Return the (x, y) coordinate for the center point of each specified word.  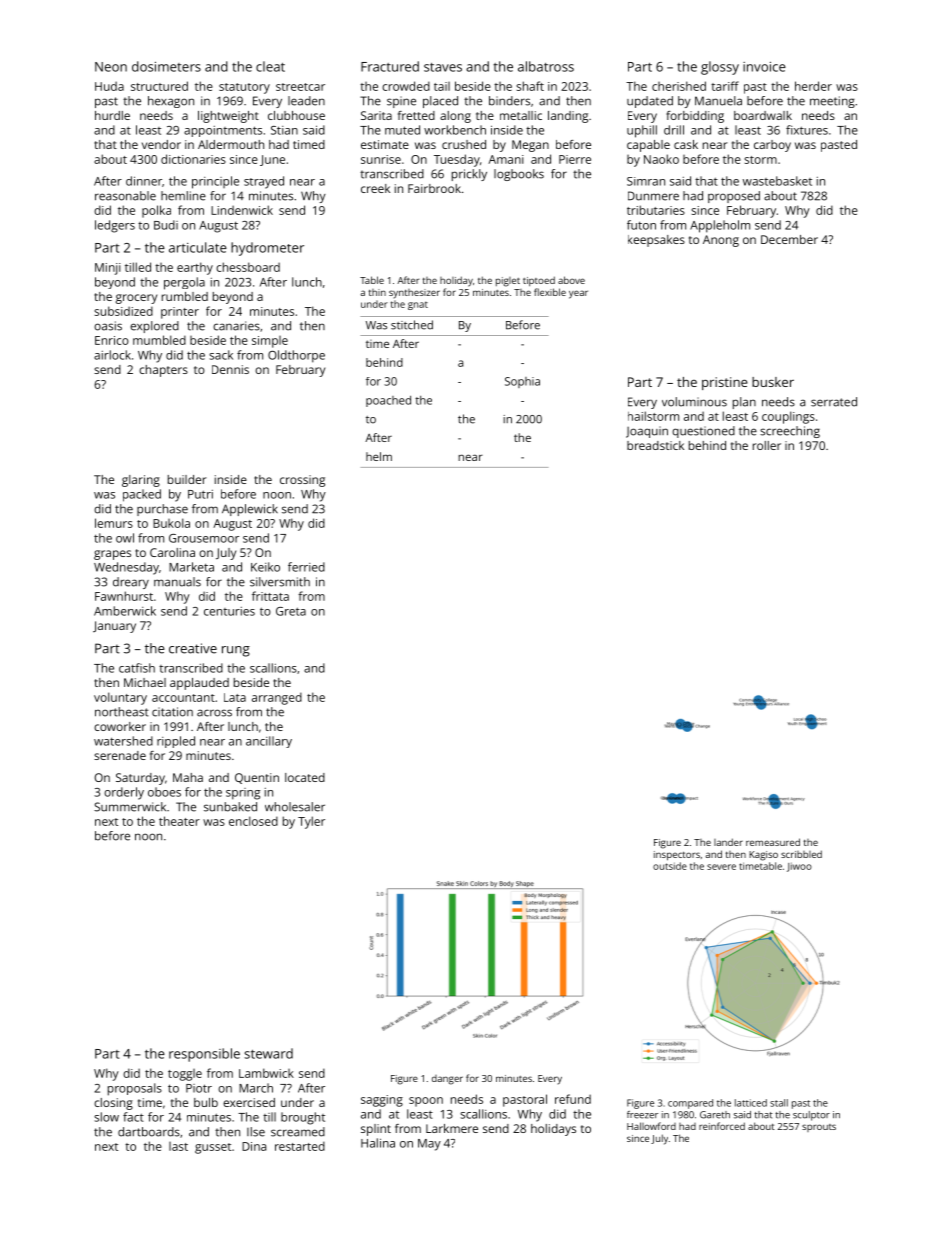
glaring (141, 481)
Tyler (311, 822)
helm (379, 456)
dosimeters (166, 66)
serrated (834, 402)
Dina (254, 1146)
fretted (416, 115)
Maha (188, 777)
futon (641, 225)
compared (690, 1104)
